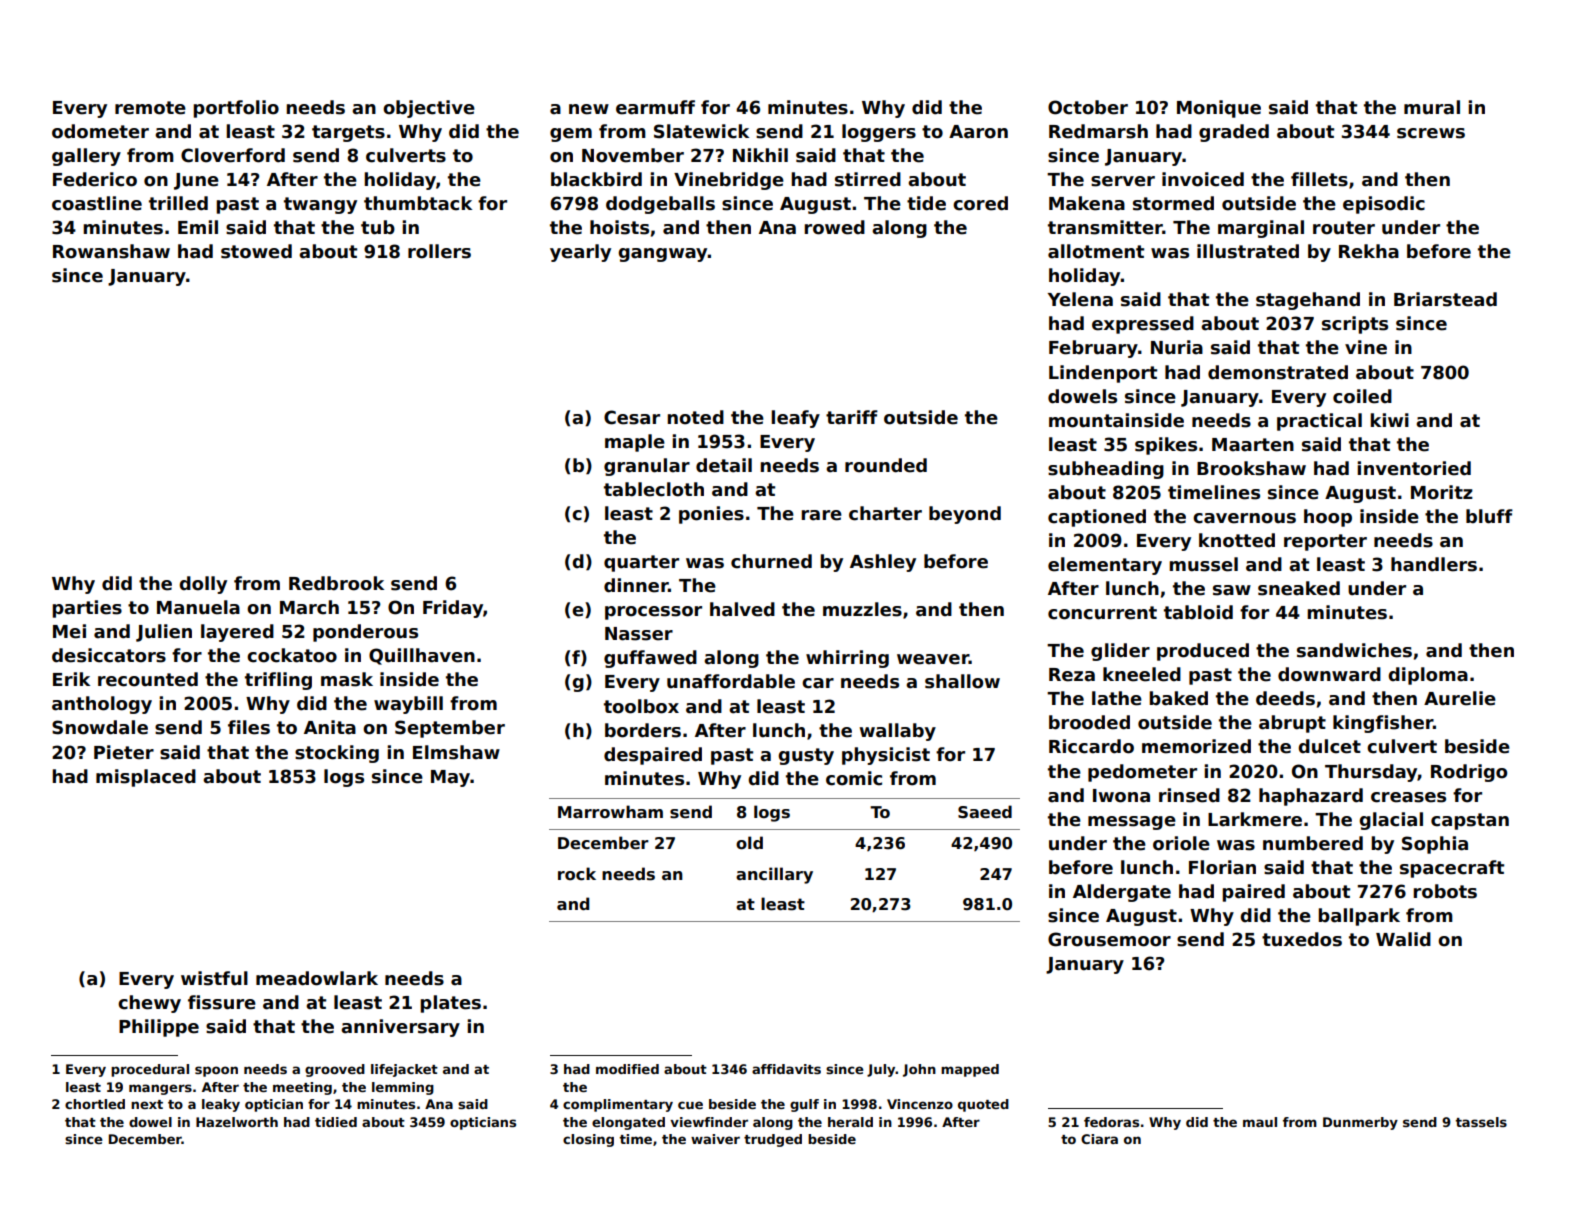 This screenshot has width=1570, height=1213. What do you see at coordinates (663, 255) in the screenshot?
I see `gangway` at bounding box center [663, 255].
